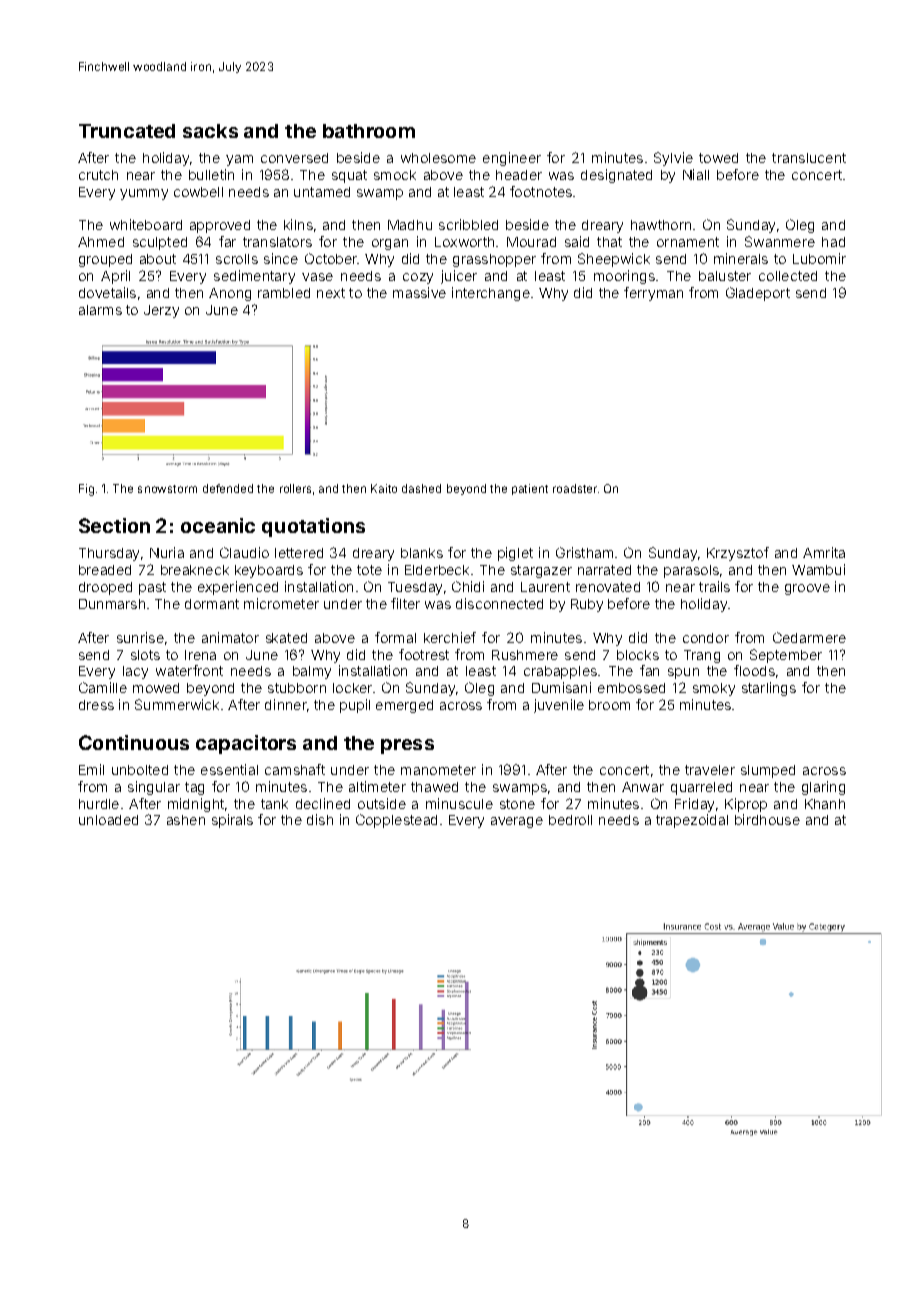 The image size is (924, 1311). I want to click on defended, so click(228, 488).
